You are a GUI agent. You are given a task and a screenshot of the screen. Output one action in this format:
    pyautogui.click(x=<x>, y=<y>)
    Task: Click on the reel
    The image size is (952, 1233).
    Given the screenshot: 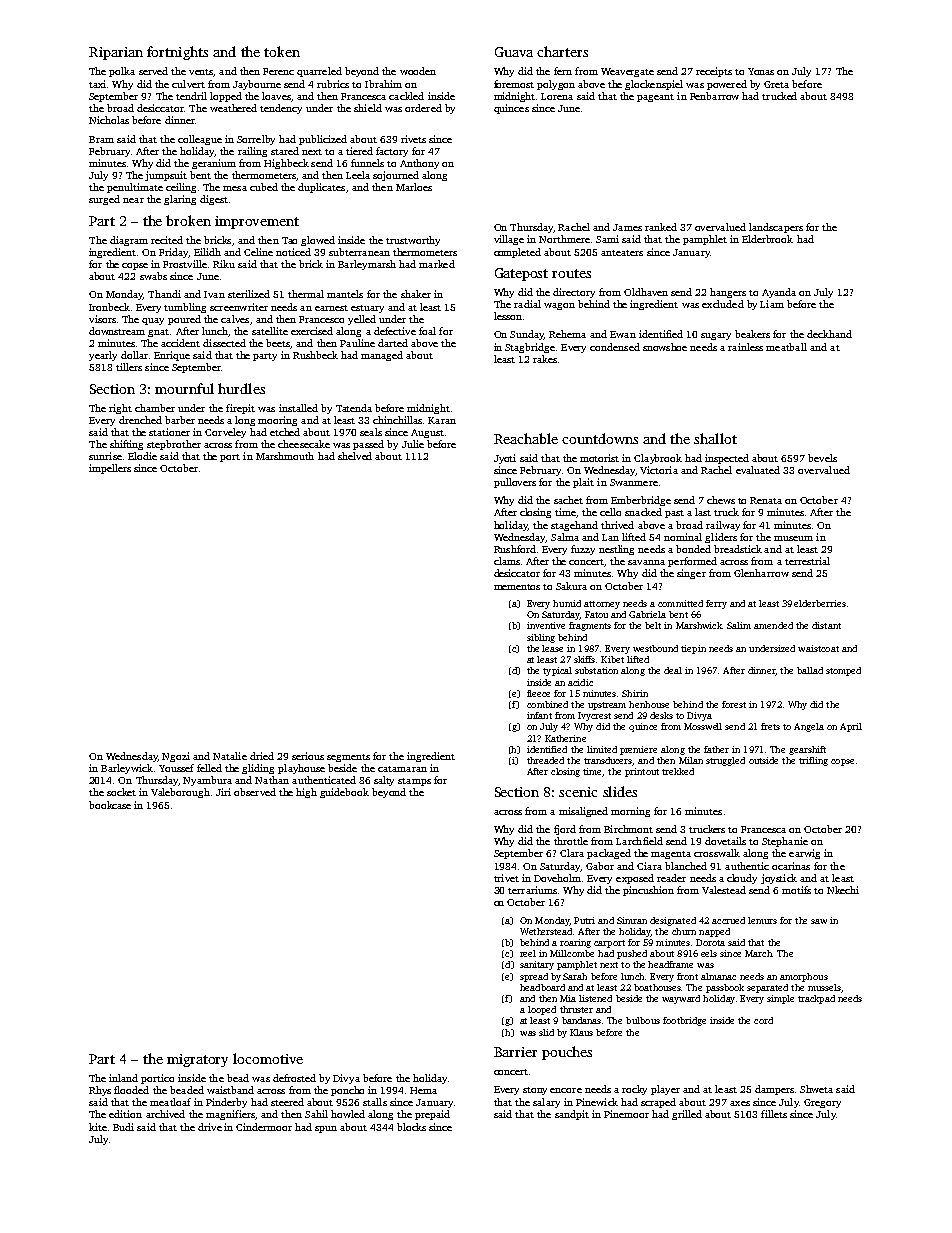 What is the action you would take?
    pyautogui.click(x=528, y=953)
